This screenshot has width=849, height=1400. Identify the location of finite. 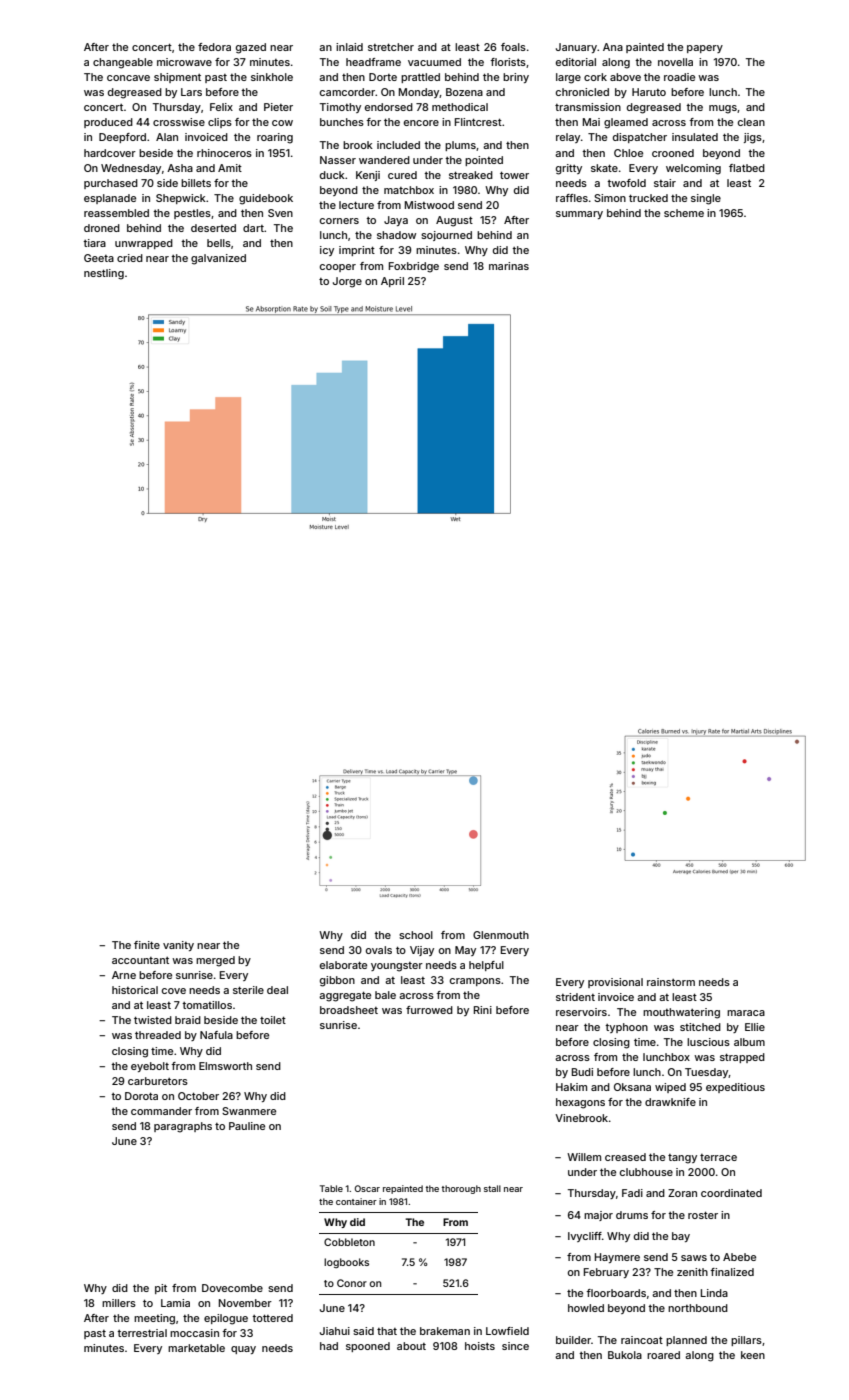
(147, 945).
